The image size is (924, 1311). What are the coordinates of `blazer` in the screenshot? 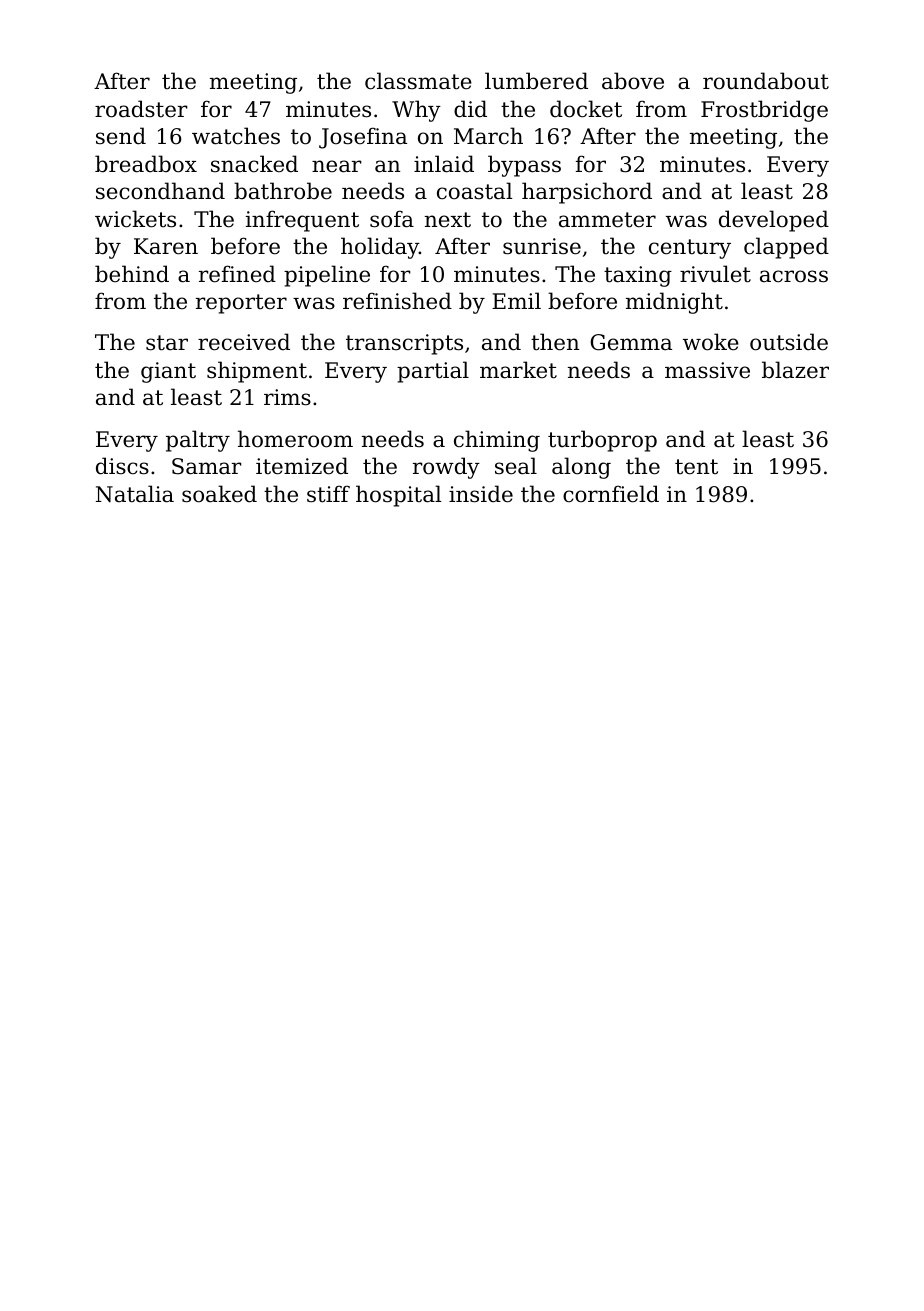 It's located at (795, 370).
